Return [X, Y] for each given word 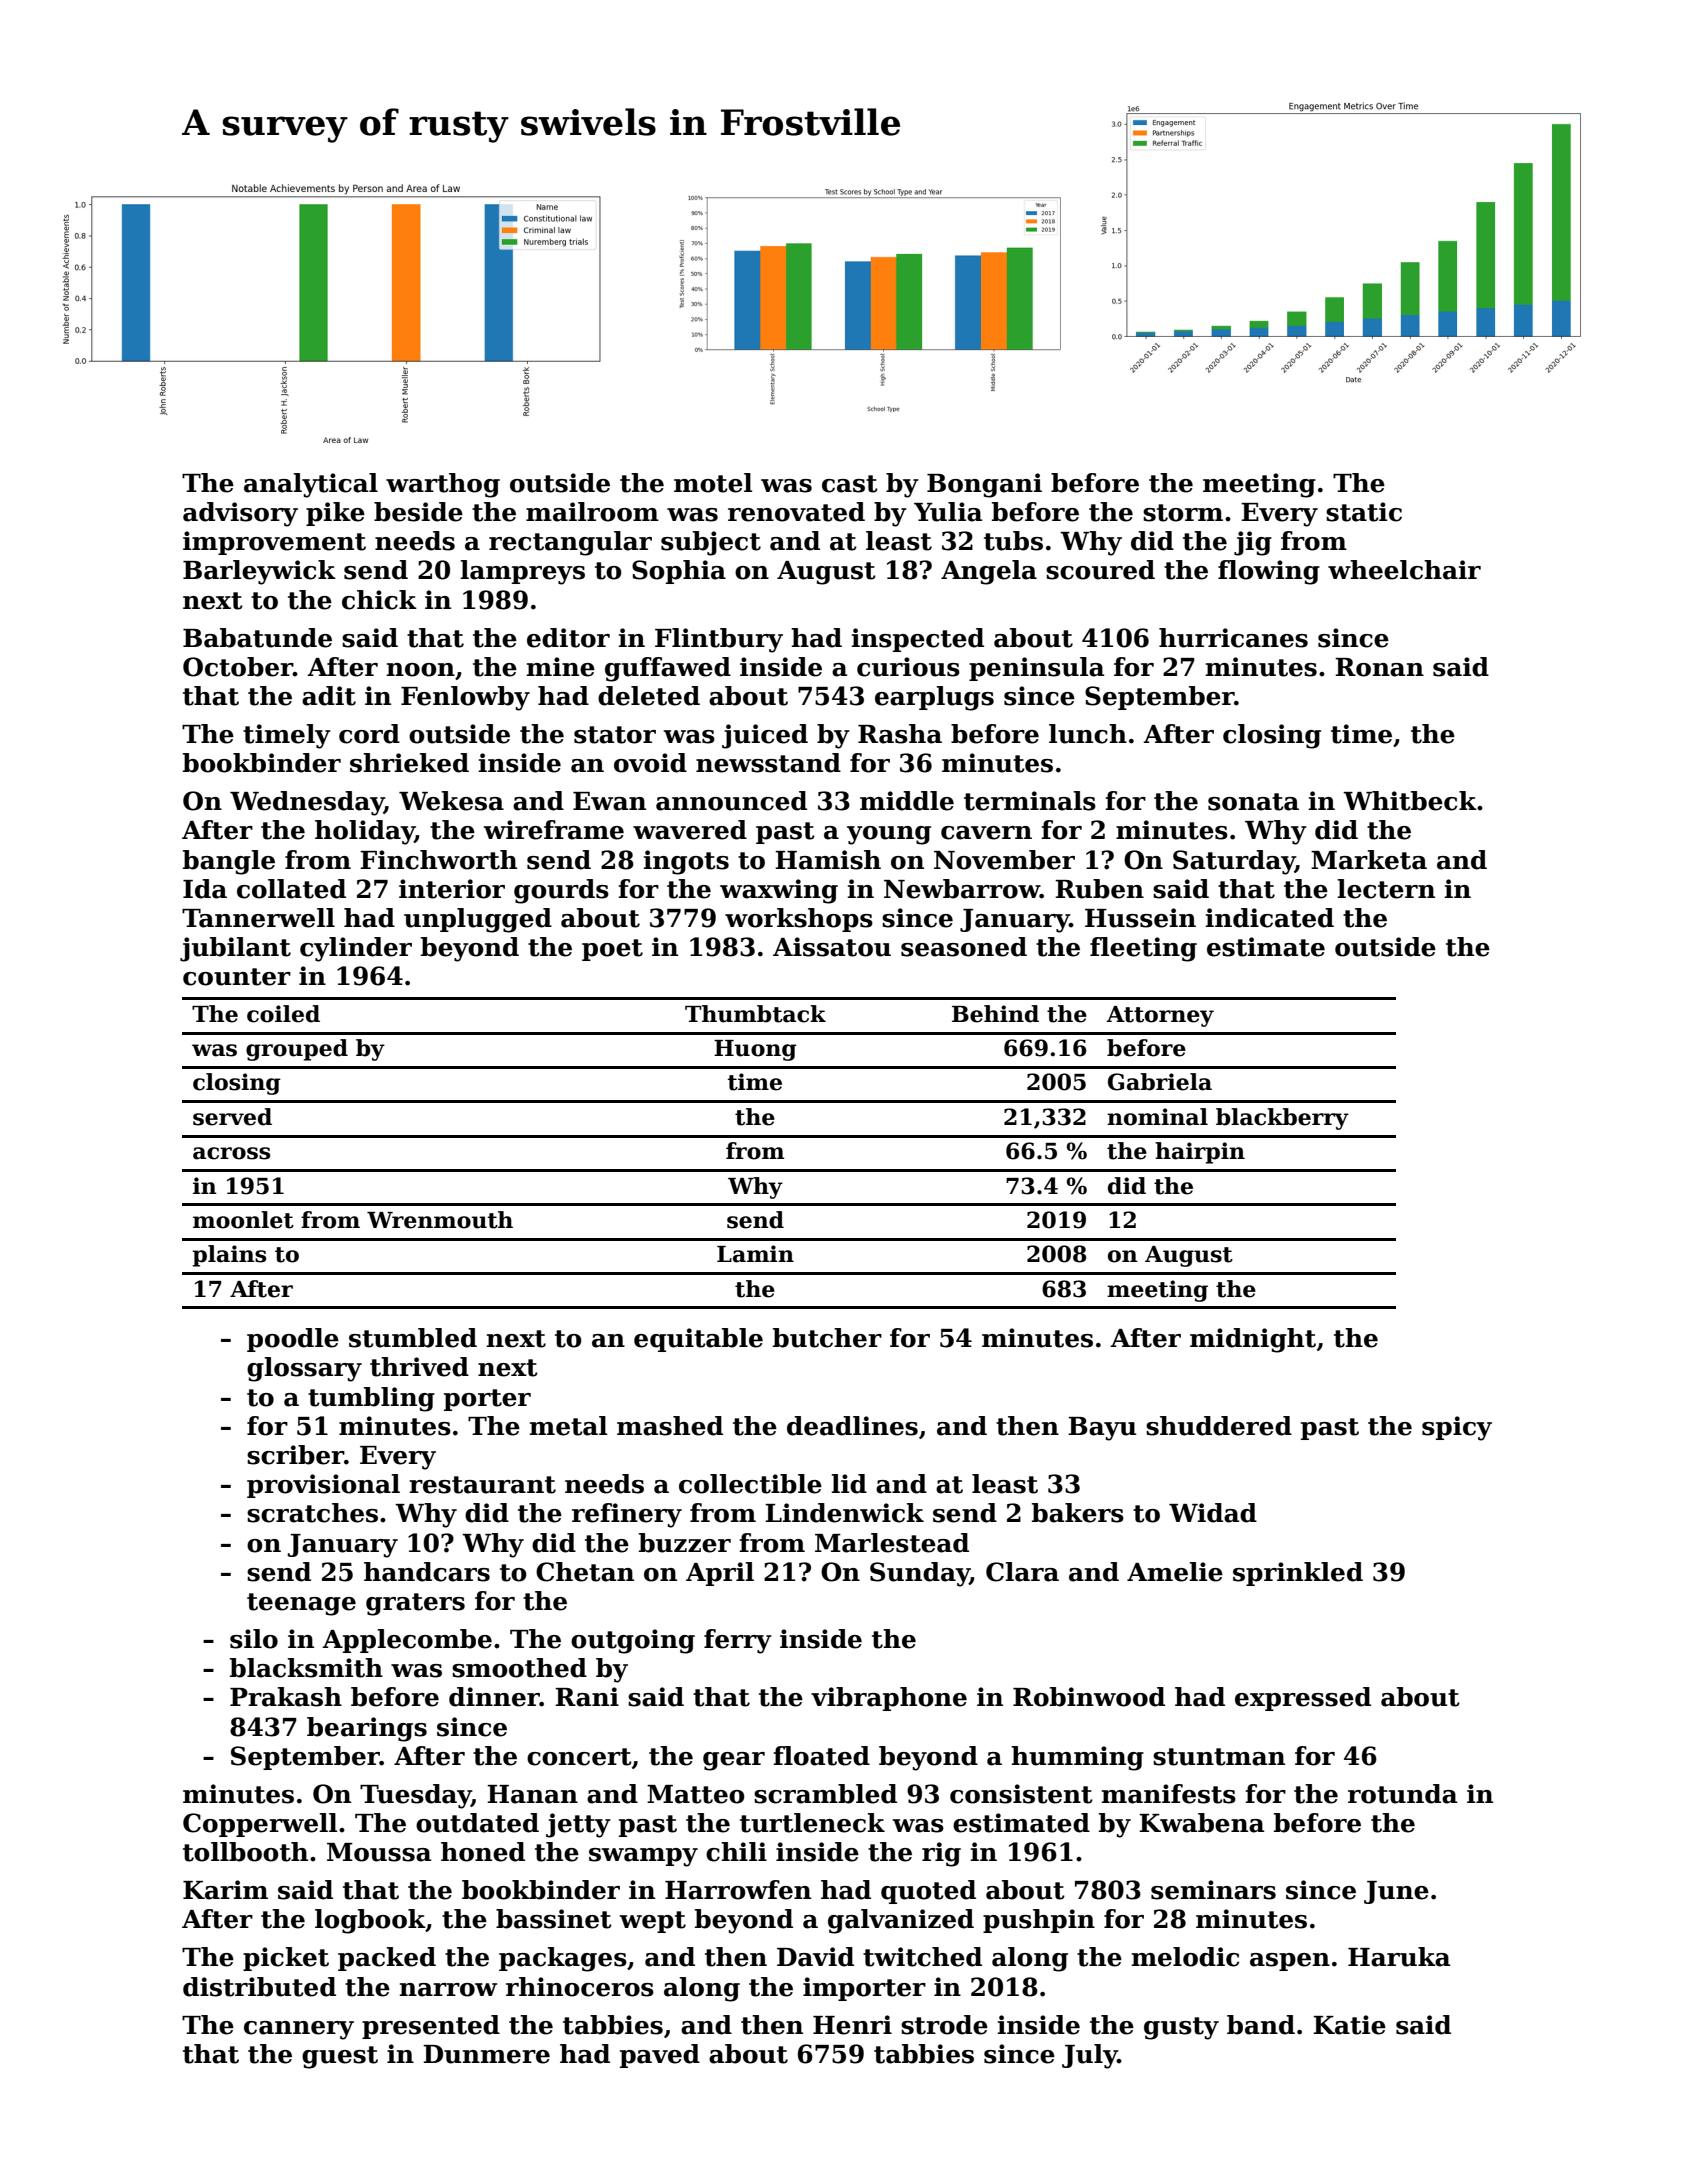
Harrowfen [738, 1890]
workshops [799, 920]
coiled [283, 1014]
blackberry [1282, 1119]
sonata [1253, 802]
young [889, 835]
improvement [274, 543]
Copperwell [260, 1825]
